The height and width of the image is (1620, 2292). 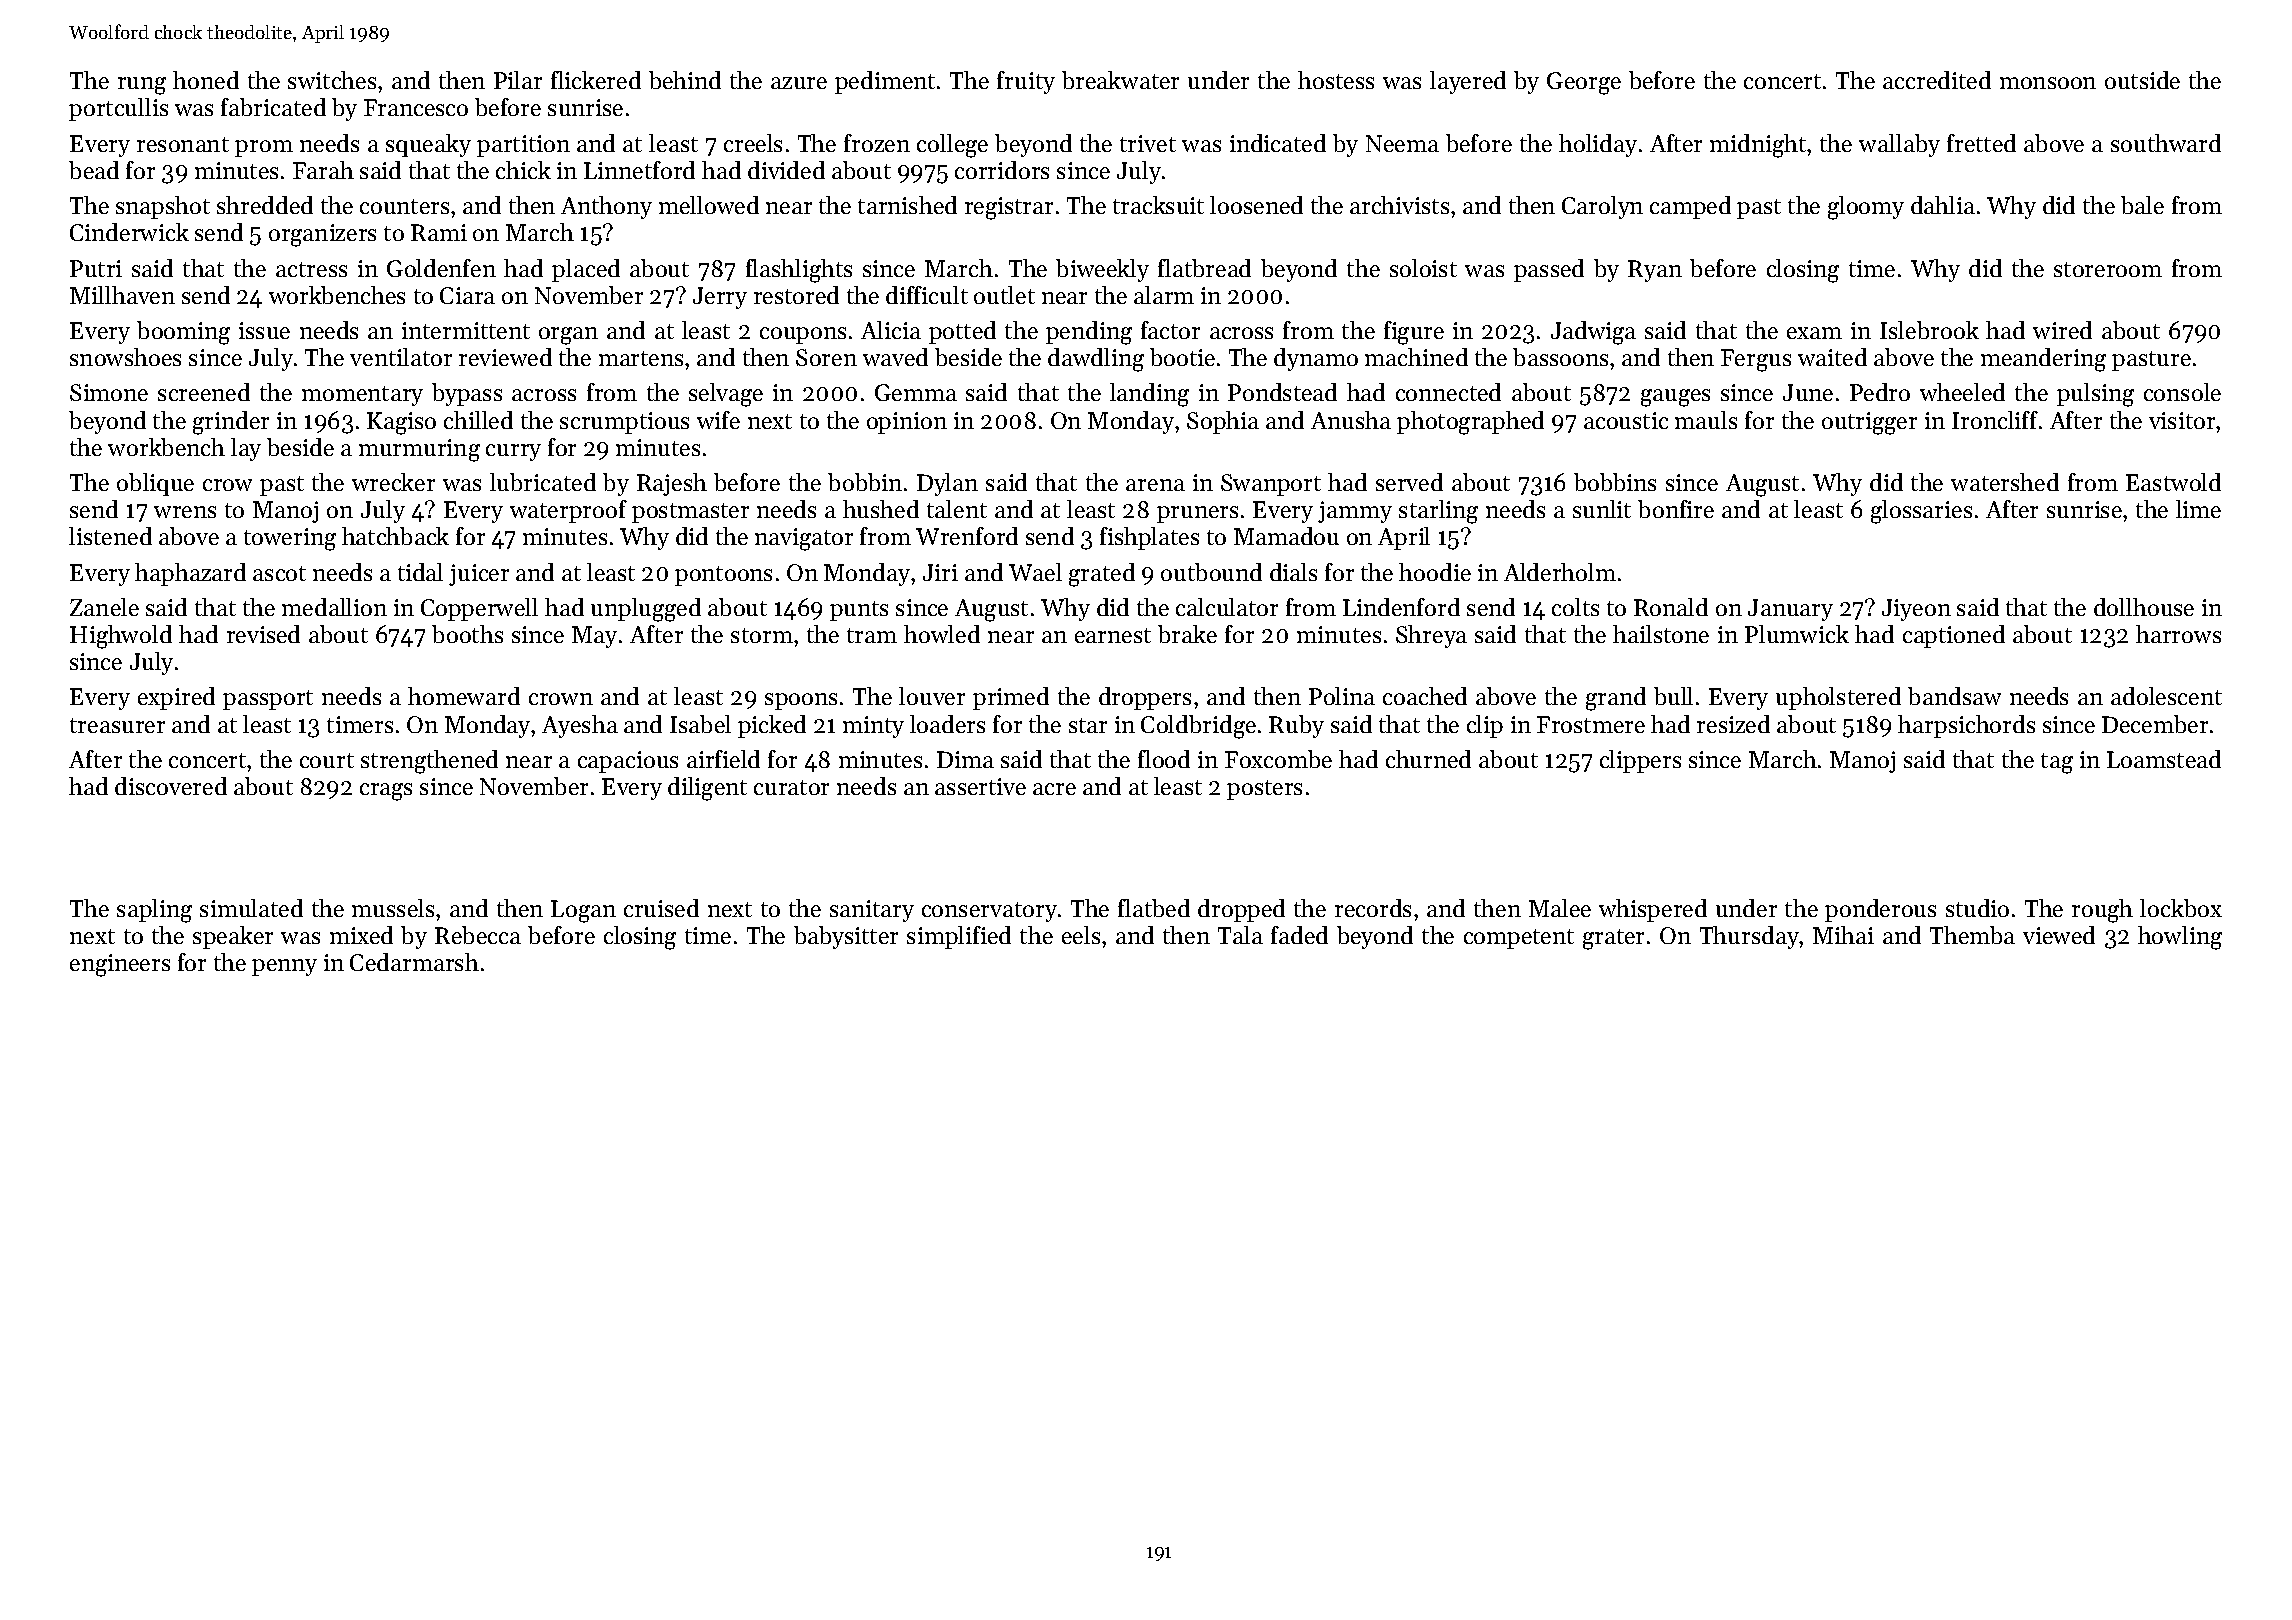 What do you see at coordinates (799, 83) in the image?
I see `azure` at bounding box center [799, 83].
